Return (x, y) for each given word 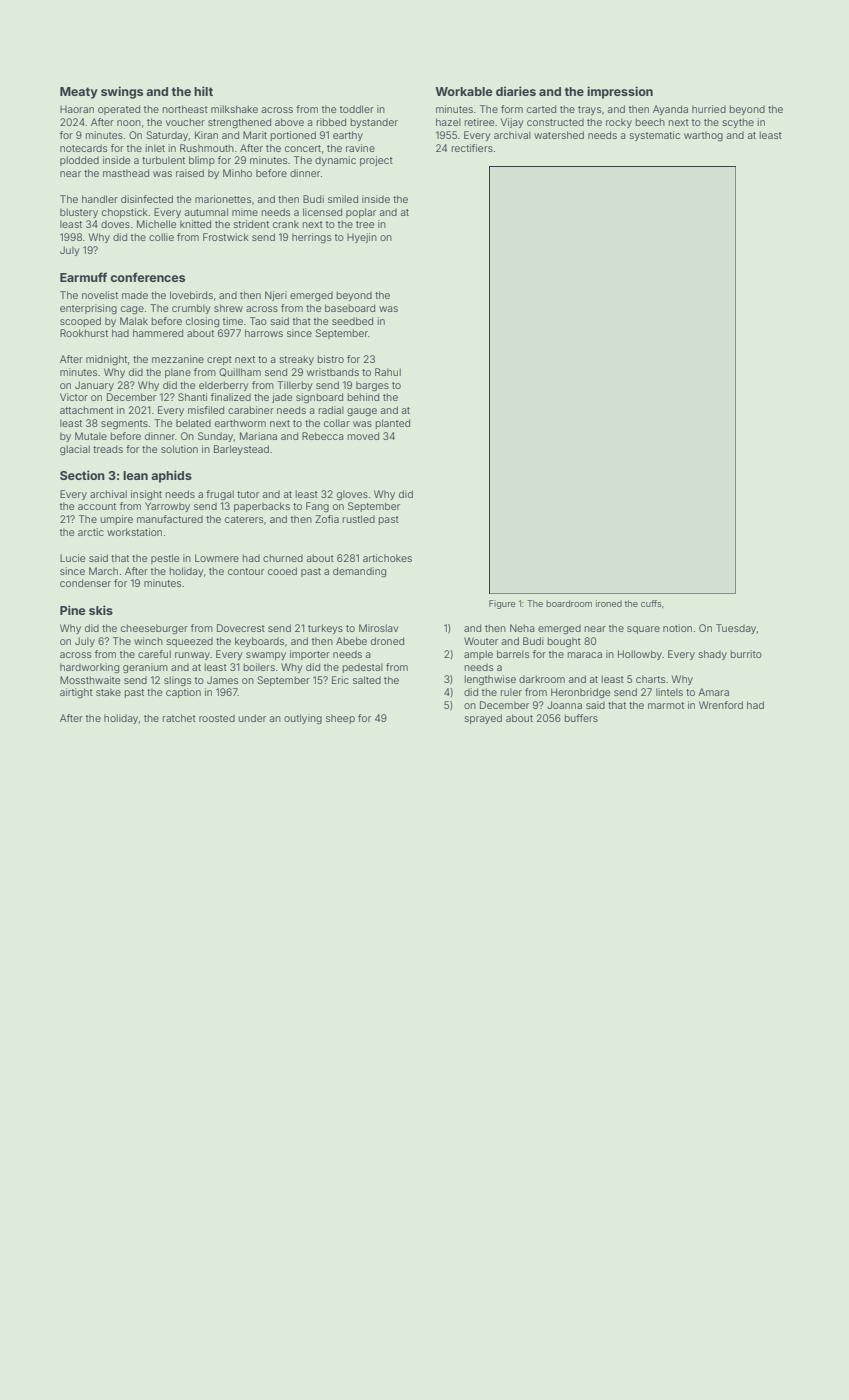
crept (219, 360)
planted (393, 424)
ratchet (179, 718)
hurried (709, 109)
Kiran (206, 135)
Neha (522, 628)
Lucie (72, 558)
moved (363, 436)
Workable (464, 91)
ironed (609, 603)
